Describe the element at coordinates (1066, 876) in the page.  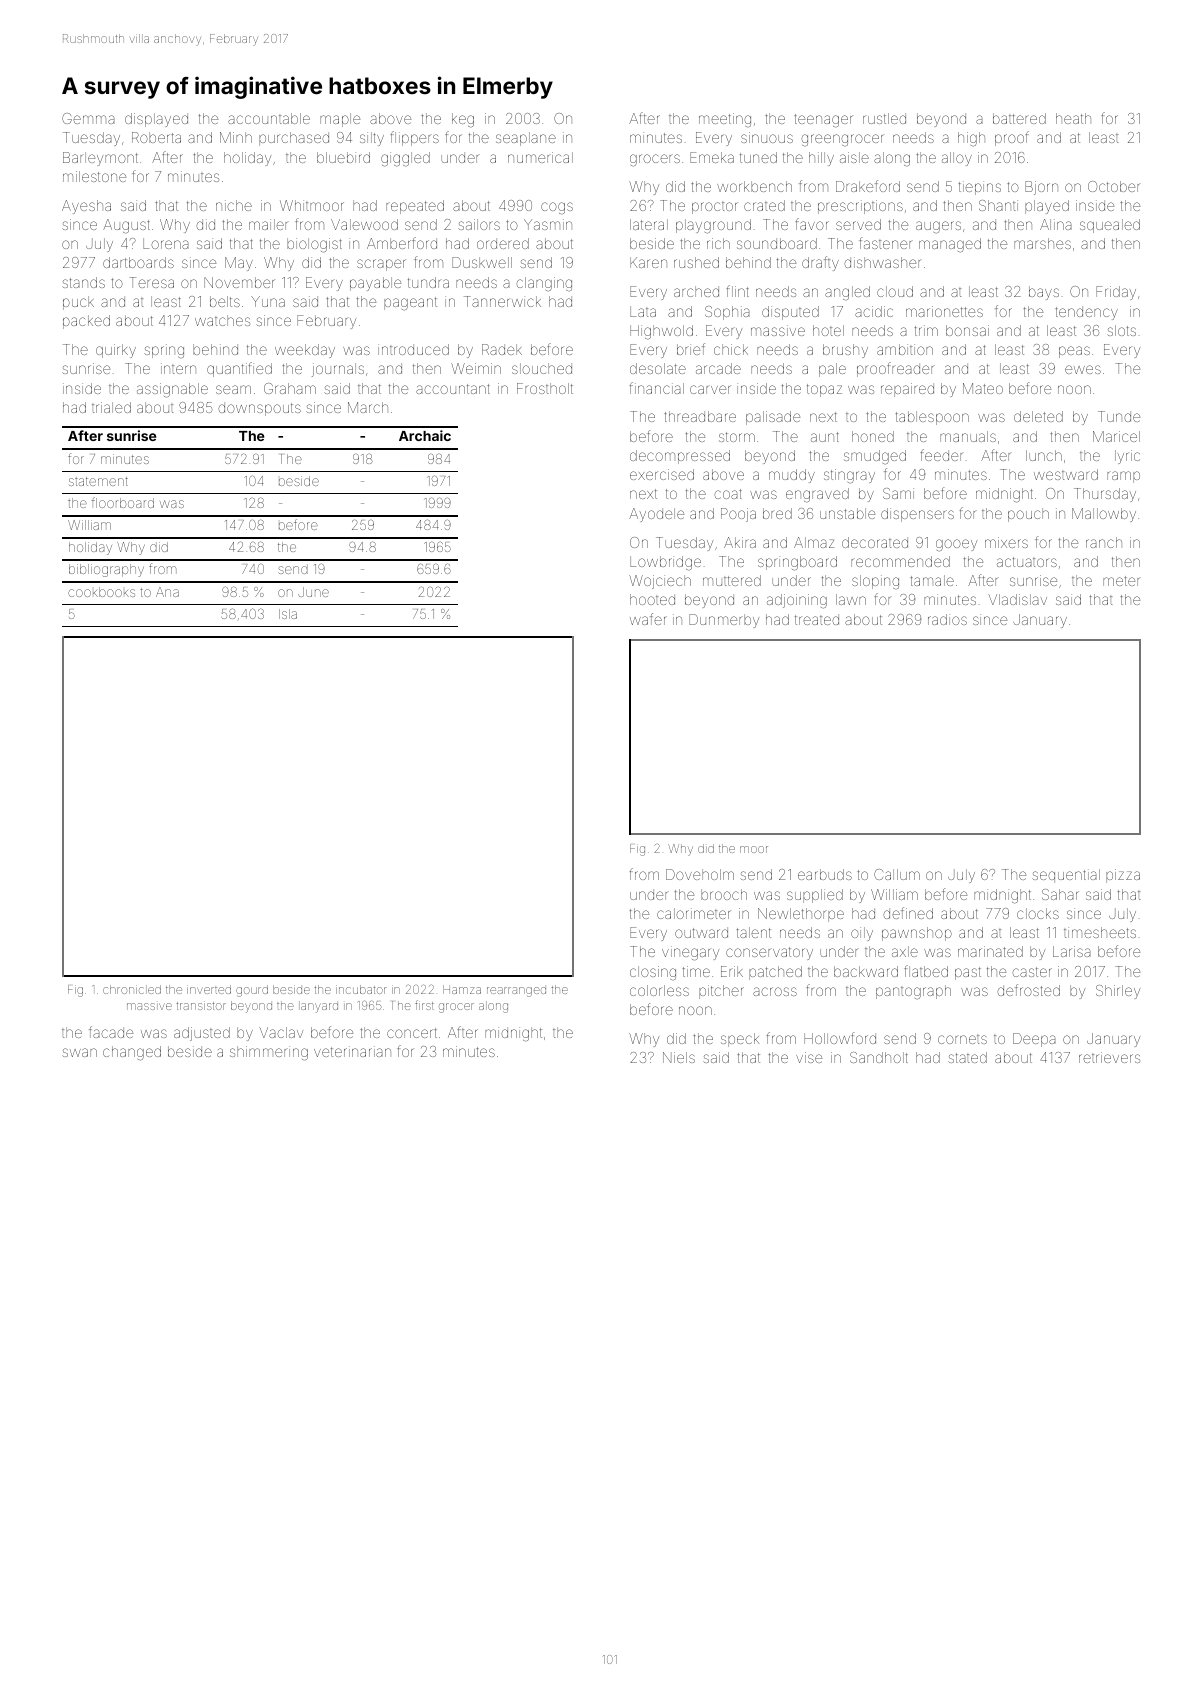
I see `sequential` at that location.
